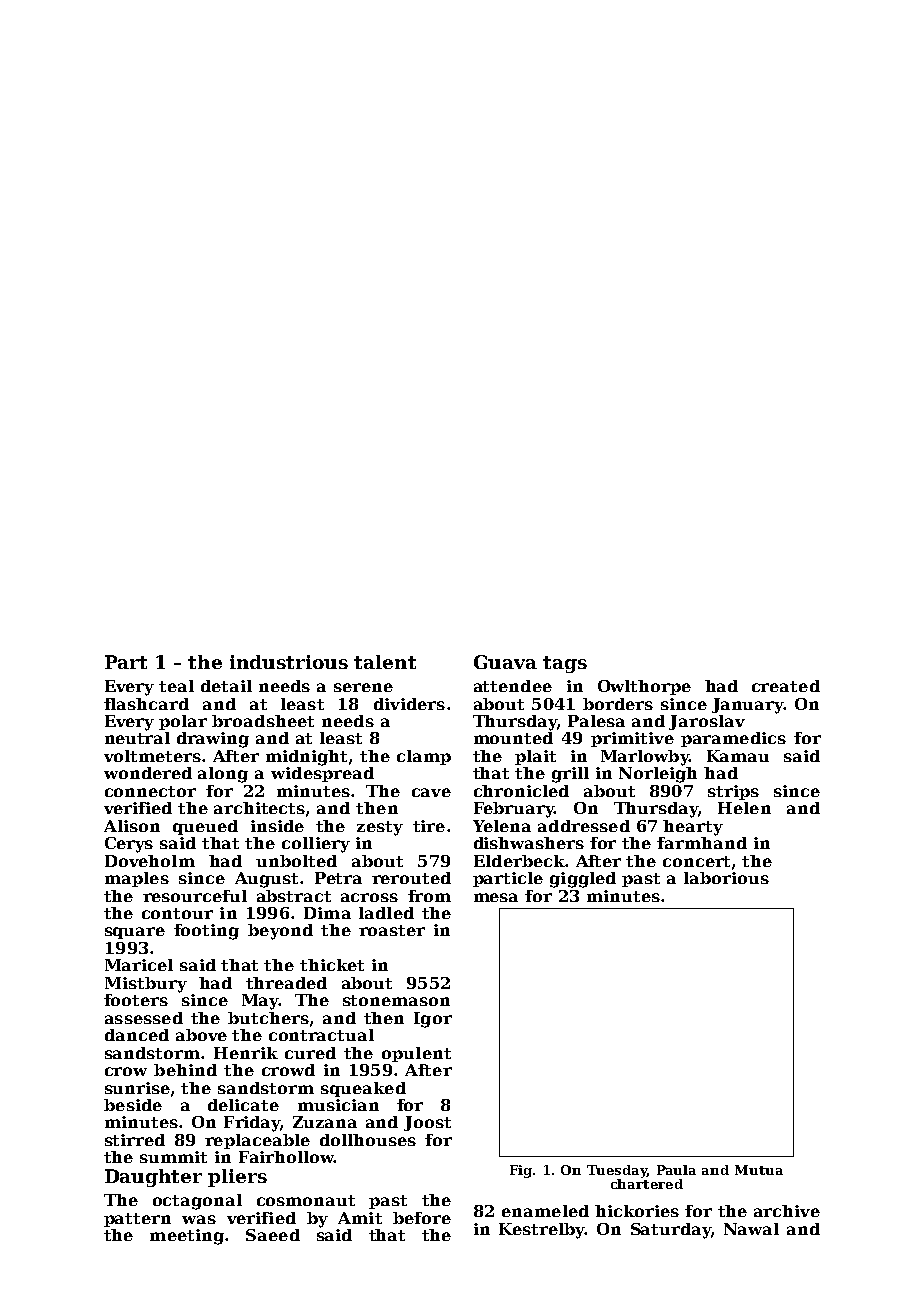 The height and width of the document is (1308, 924). I want to click on created, so click(786, 686).
